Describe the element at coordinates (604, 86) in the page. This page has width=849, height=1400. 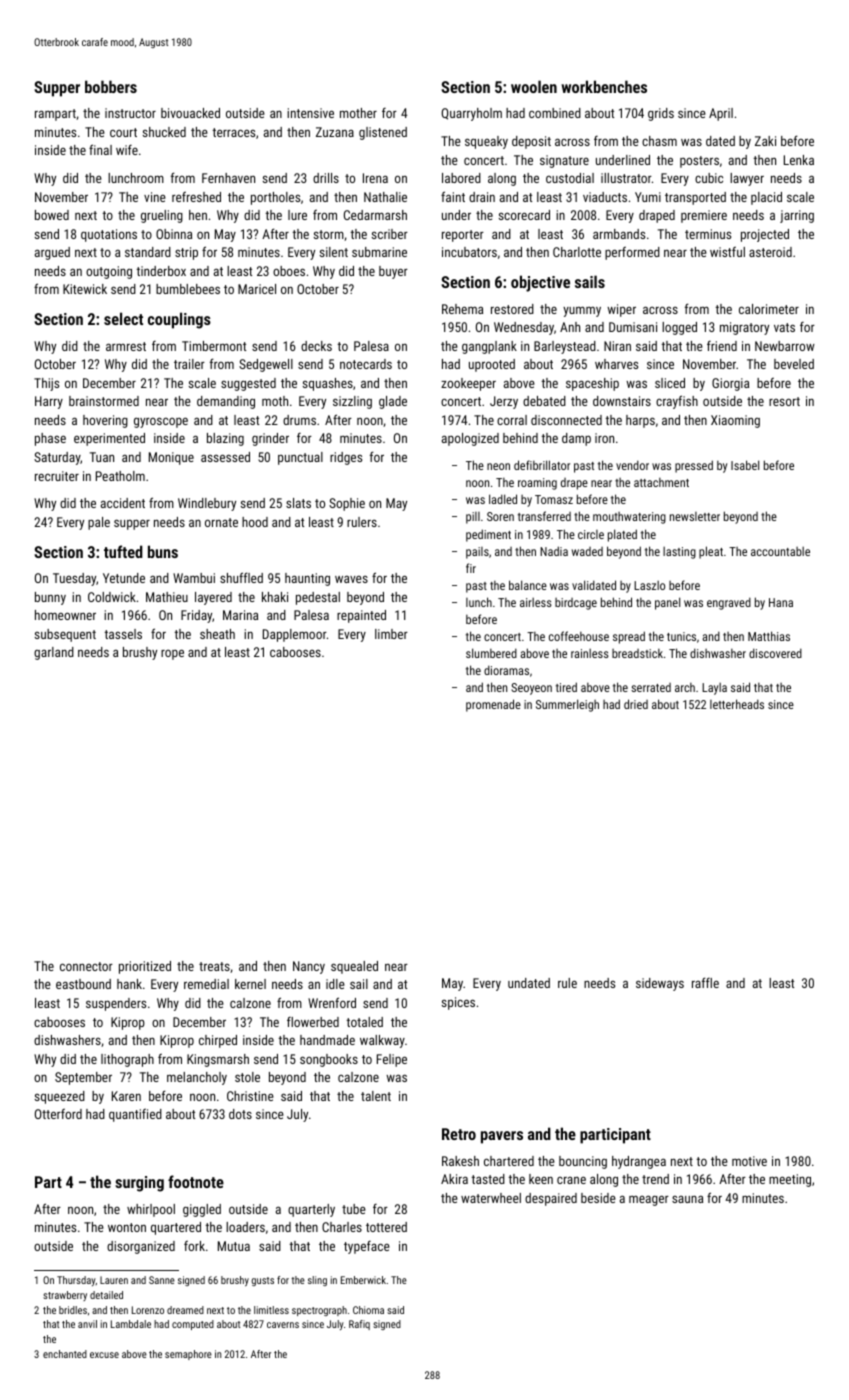
I see `workbenches` at that location.
